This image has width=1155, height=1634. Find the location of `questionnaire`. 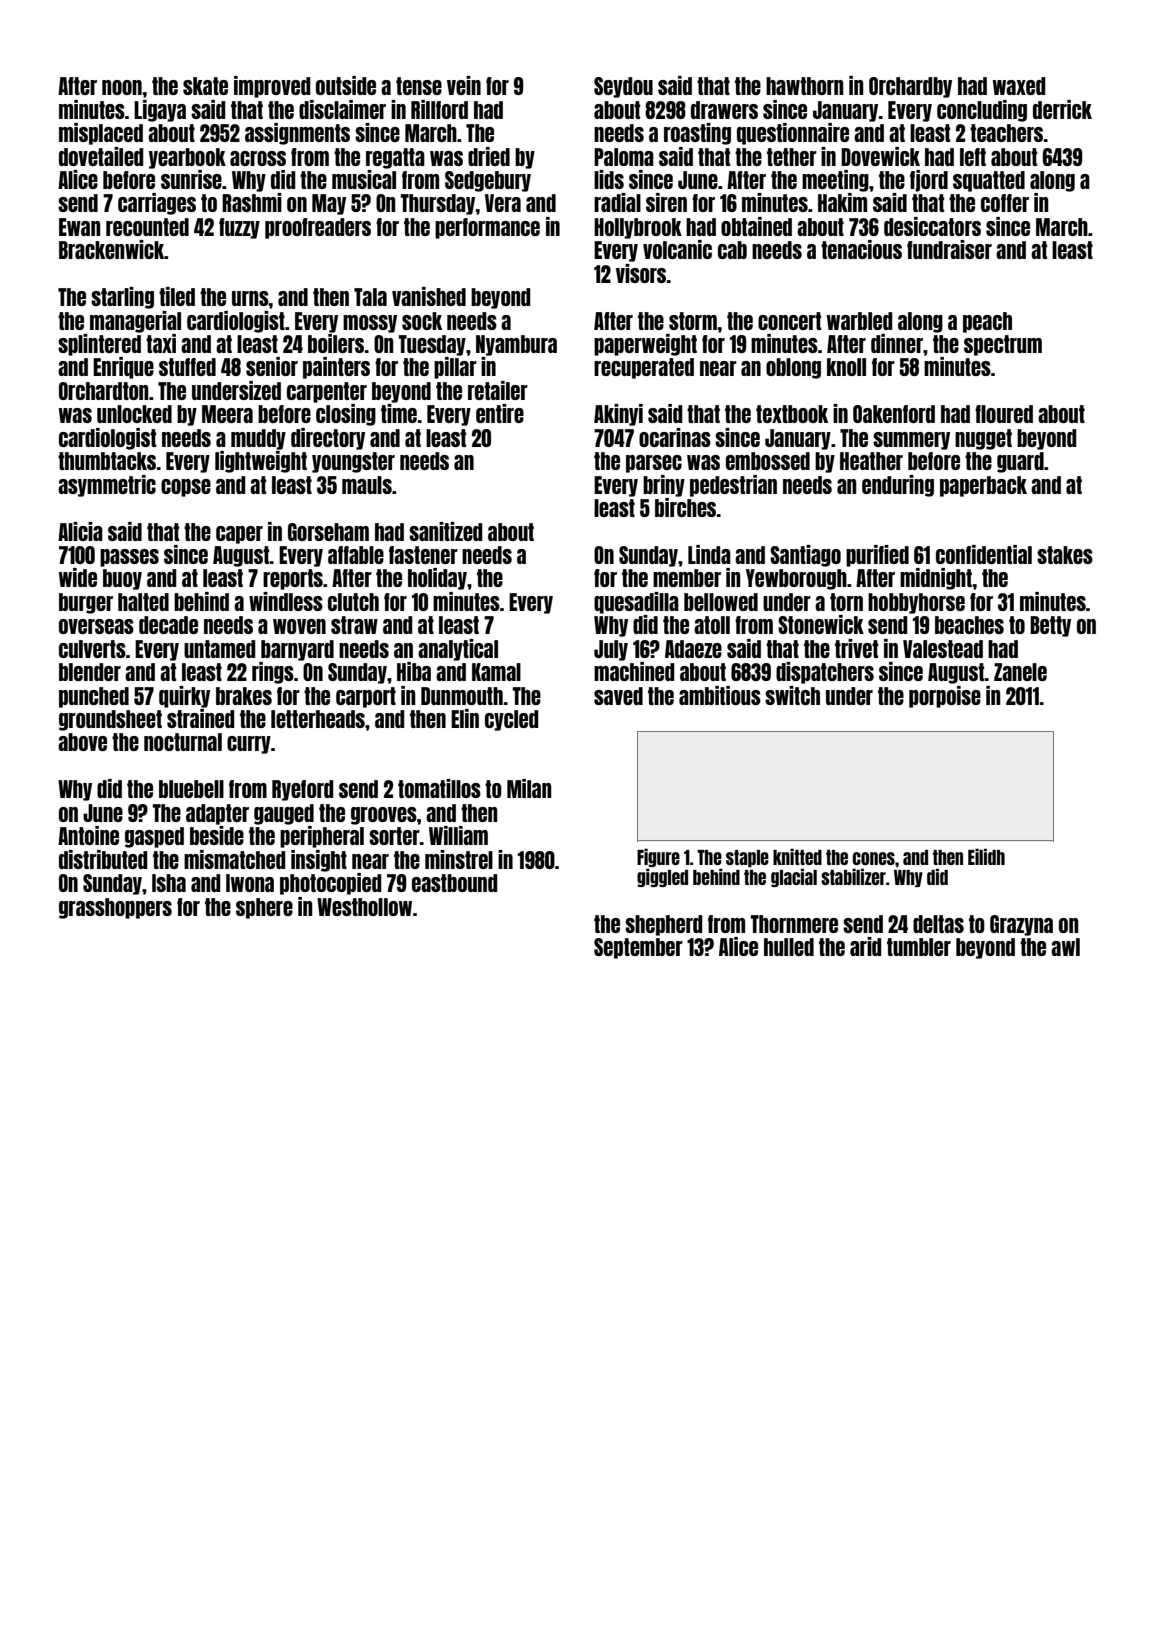

questionnaire is located at coordinates (793, 134).
